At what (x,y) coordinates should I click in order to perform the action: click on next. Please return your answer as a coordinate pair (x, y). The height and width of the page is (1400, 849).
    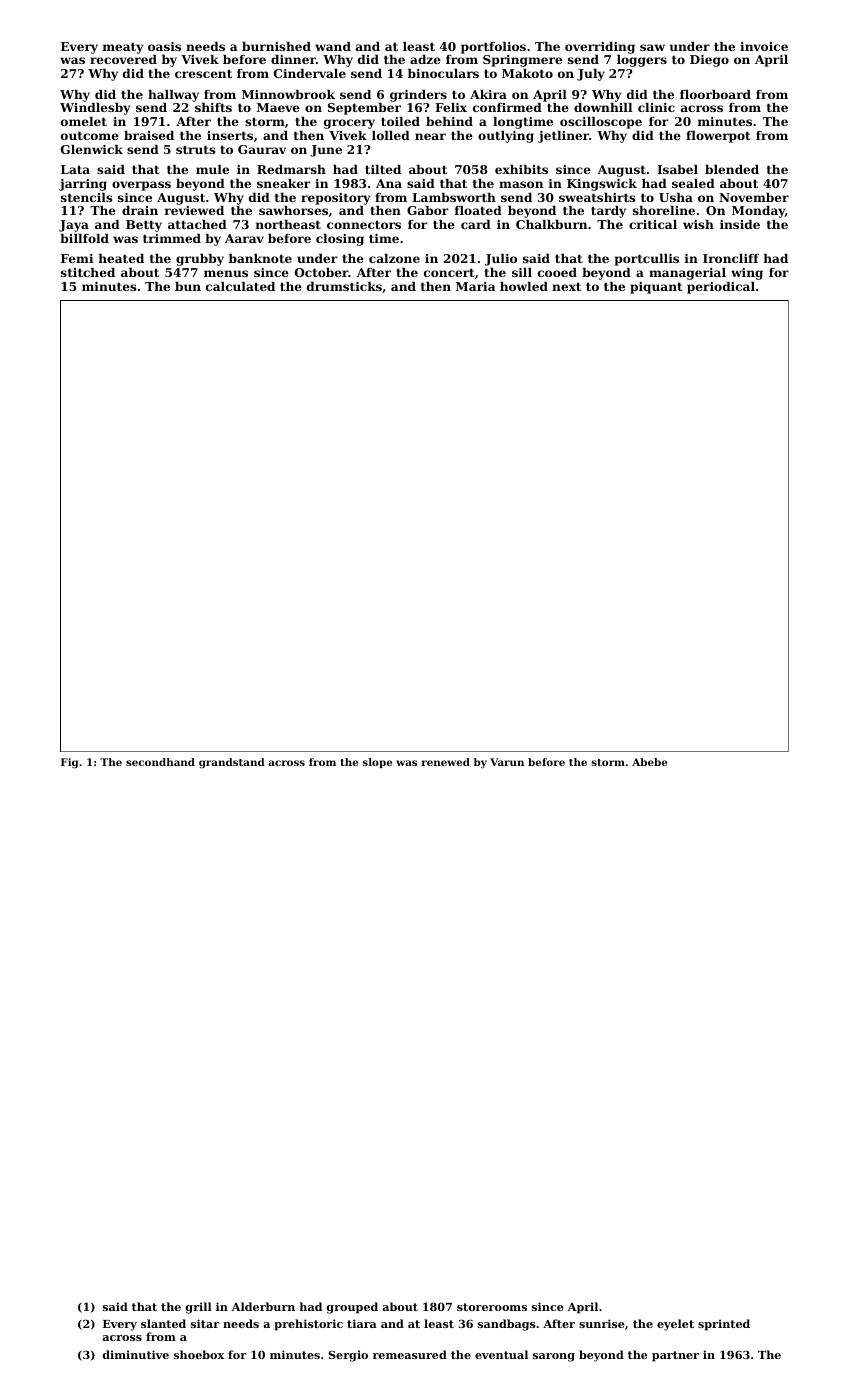
    Looking at the image, I should click on (566, 286).
